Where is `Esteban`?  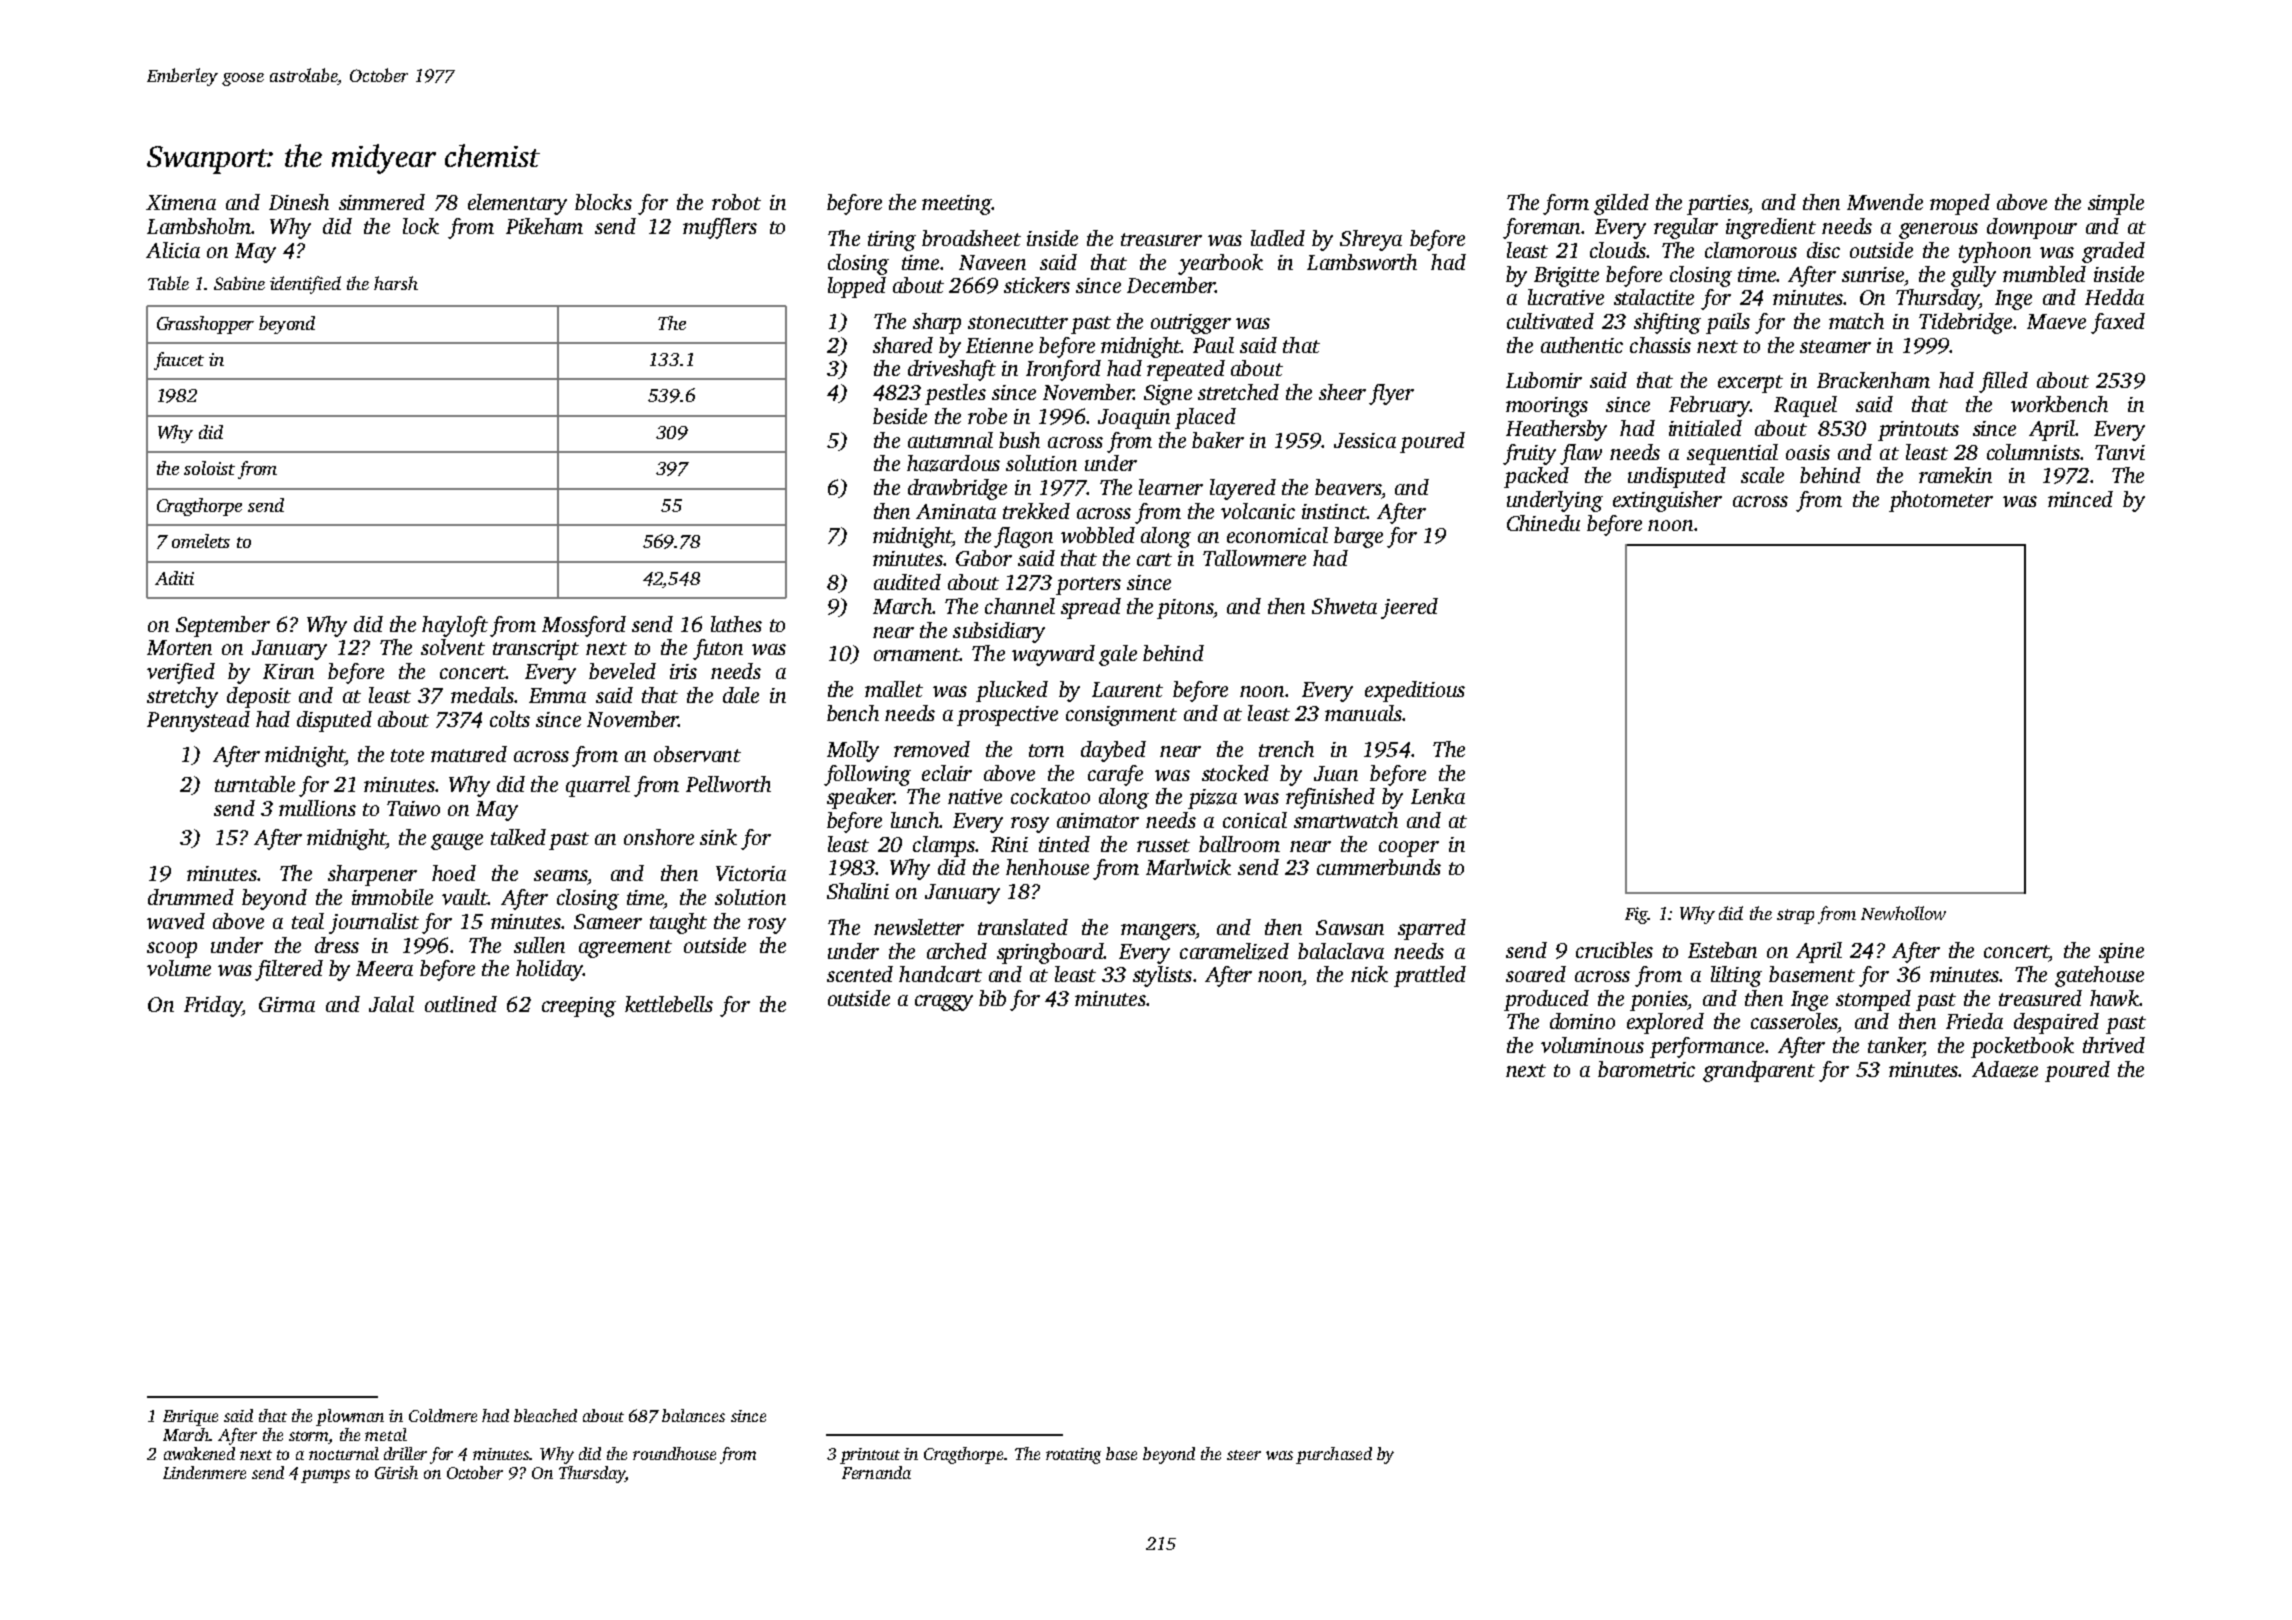
Esteban is located at coordinates (1722, 950).
